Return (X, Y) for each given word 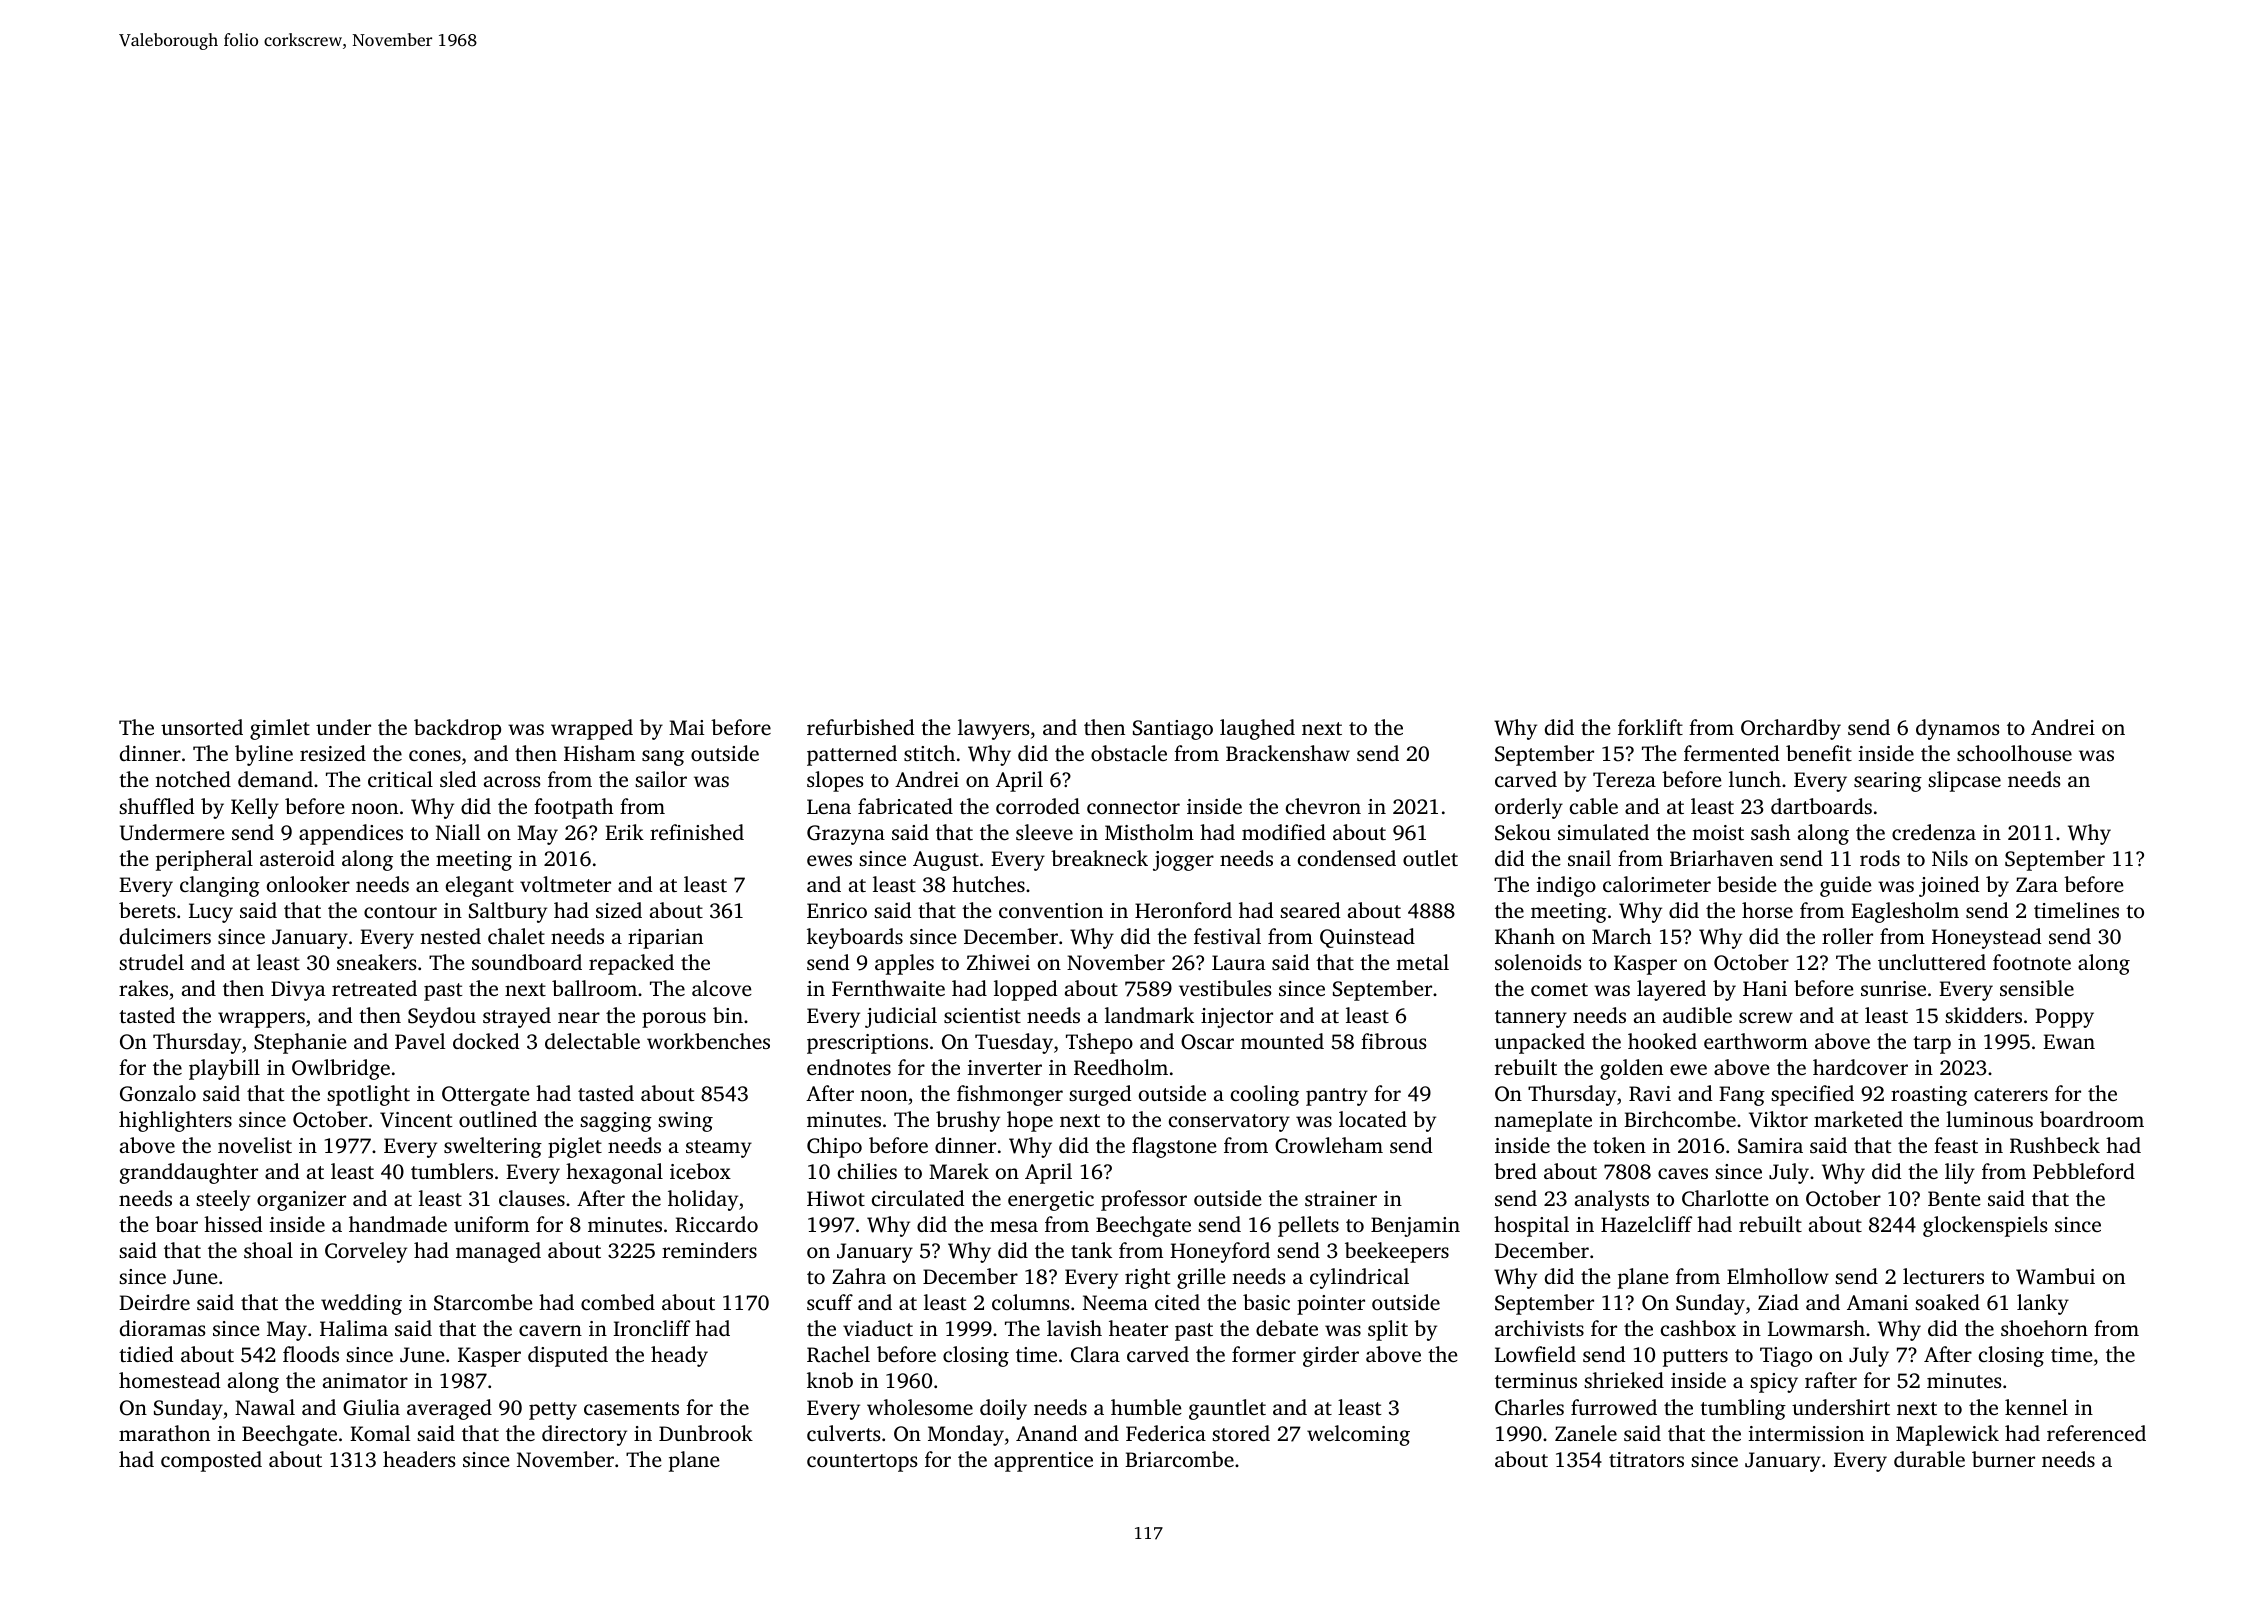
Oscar (1207, 1042)
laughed (1257, 729)
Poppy (2064, 1018)
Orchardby (1791, 729)
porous (674, 1020)
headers (419, 1459)
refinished (697, 832)
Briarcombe (1179, 1459)
